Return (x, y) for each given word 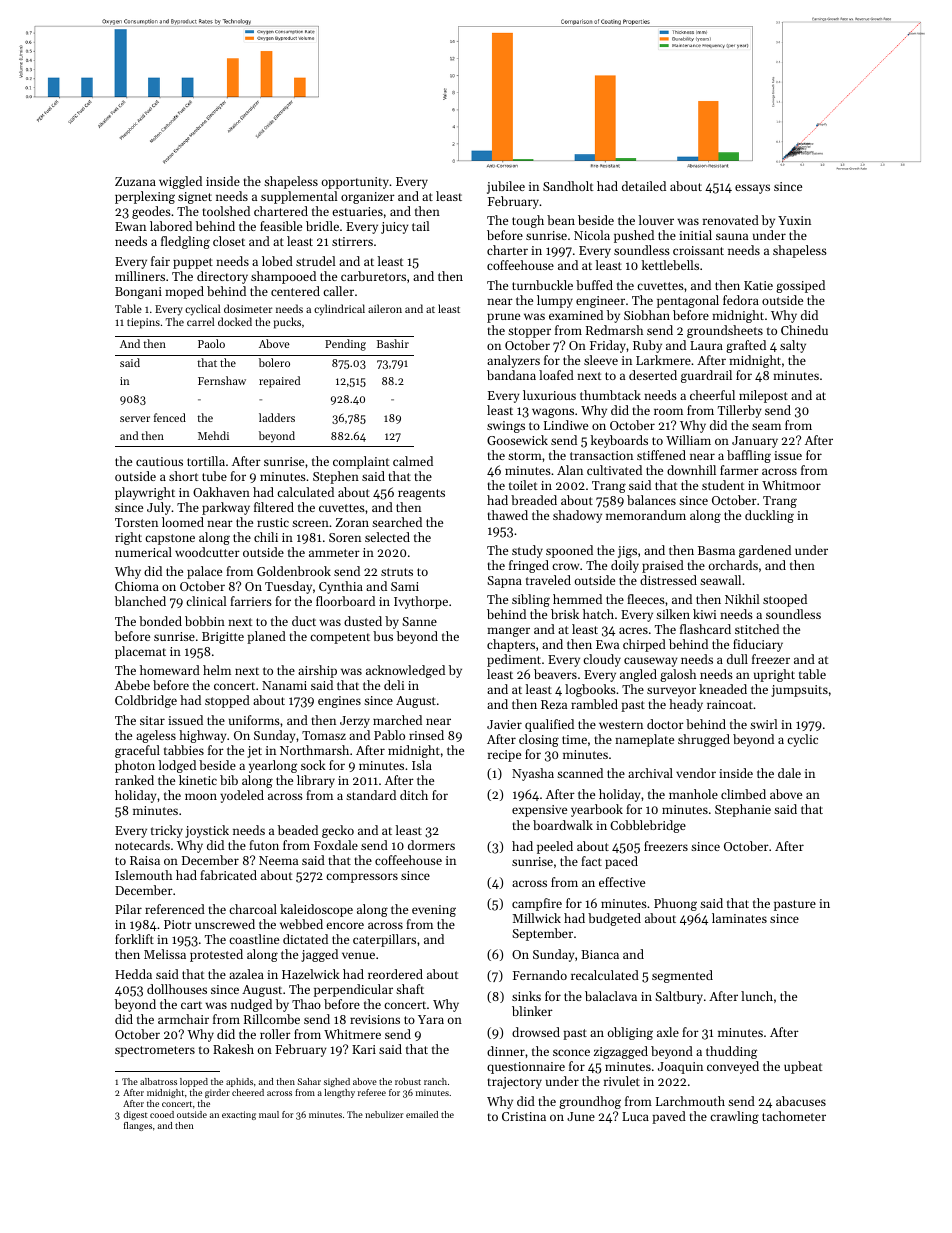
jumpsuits (799, 691)
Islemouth (143, 875)
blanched (140, 601)
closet (229, 241)
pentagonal (688, 301)
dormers (431, 845)
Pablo (389, 735)
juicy (394, 228)
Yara (431, 1019)
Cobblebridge (648, 826)
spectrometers (155, 1051)
